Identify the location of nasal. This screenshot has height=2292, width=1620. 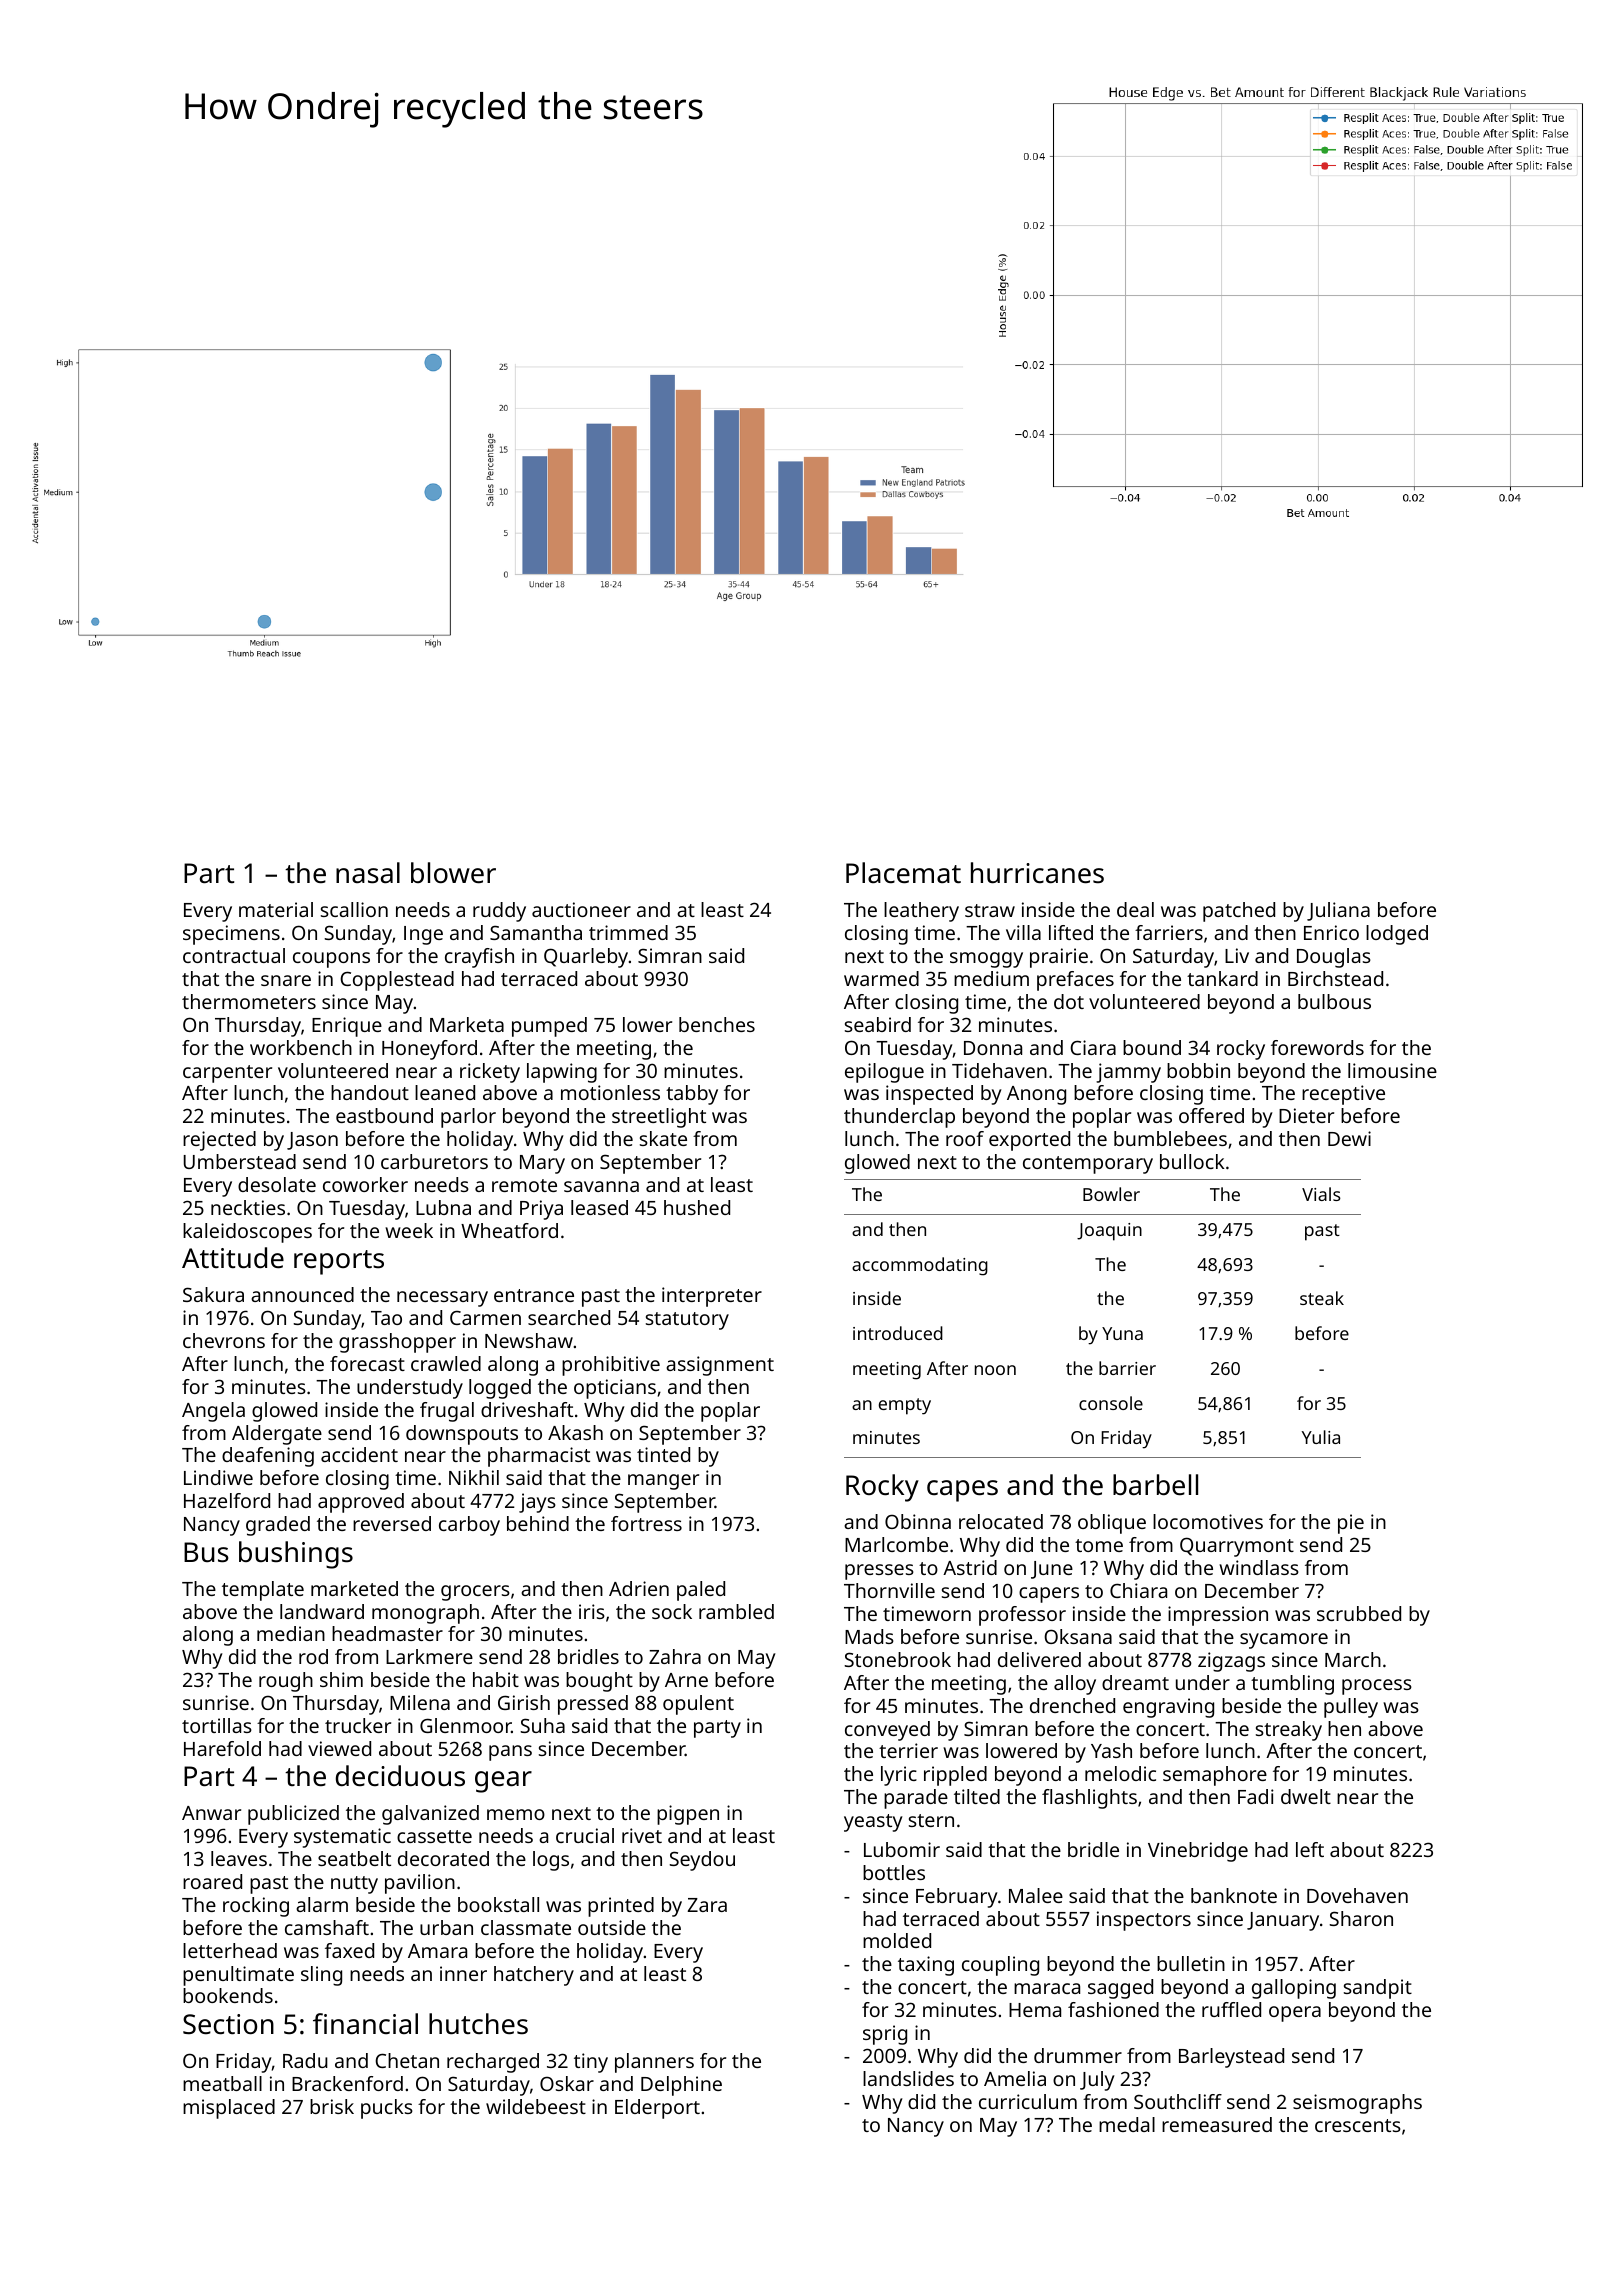
(368, 873).
